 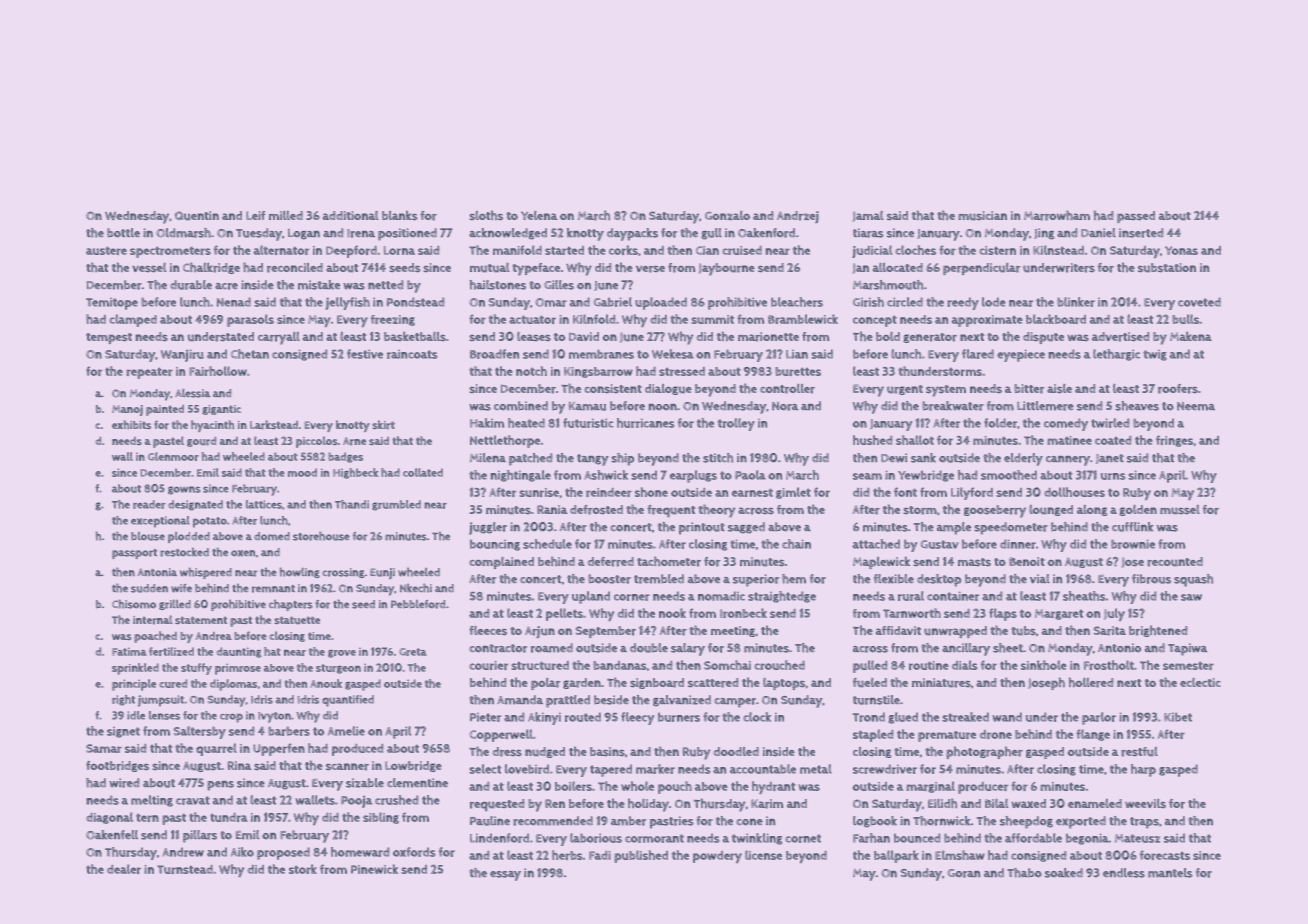 What do you see at coordinates (505, 876) in the image?
I see `essay` at bounding box center [505, 876].
